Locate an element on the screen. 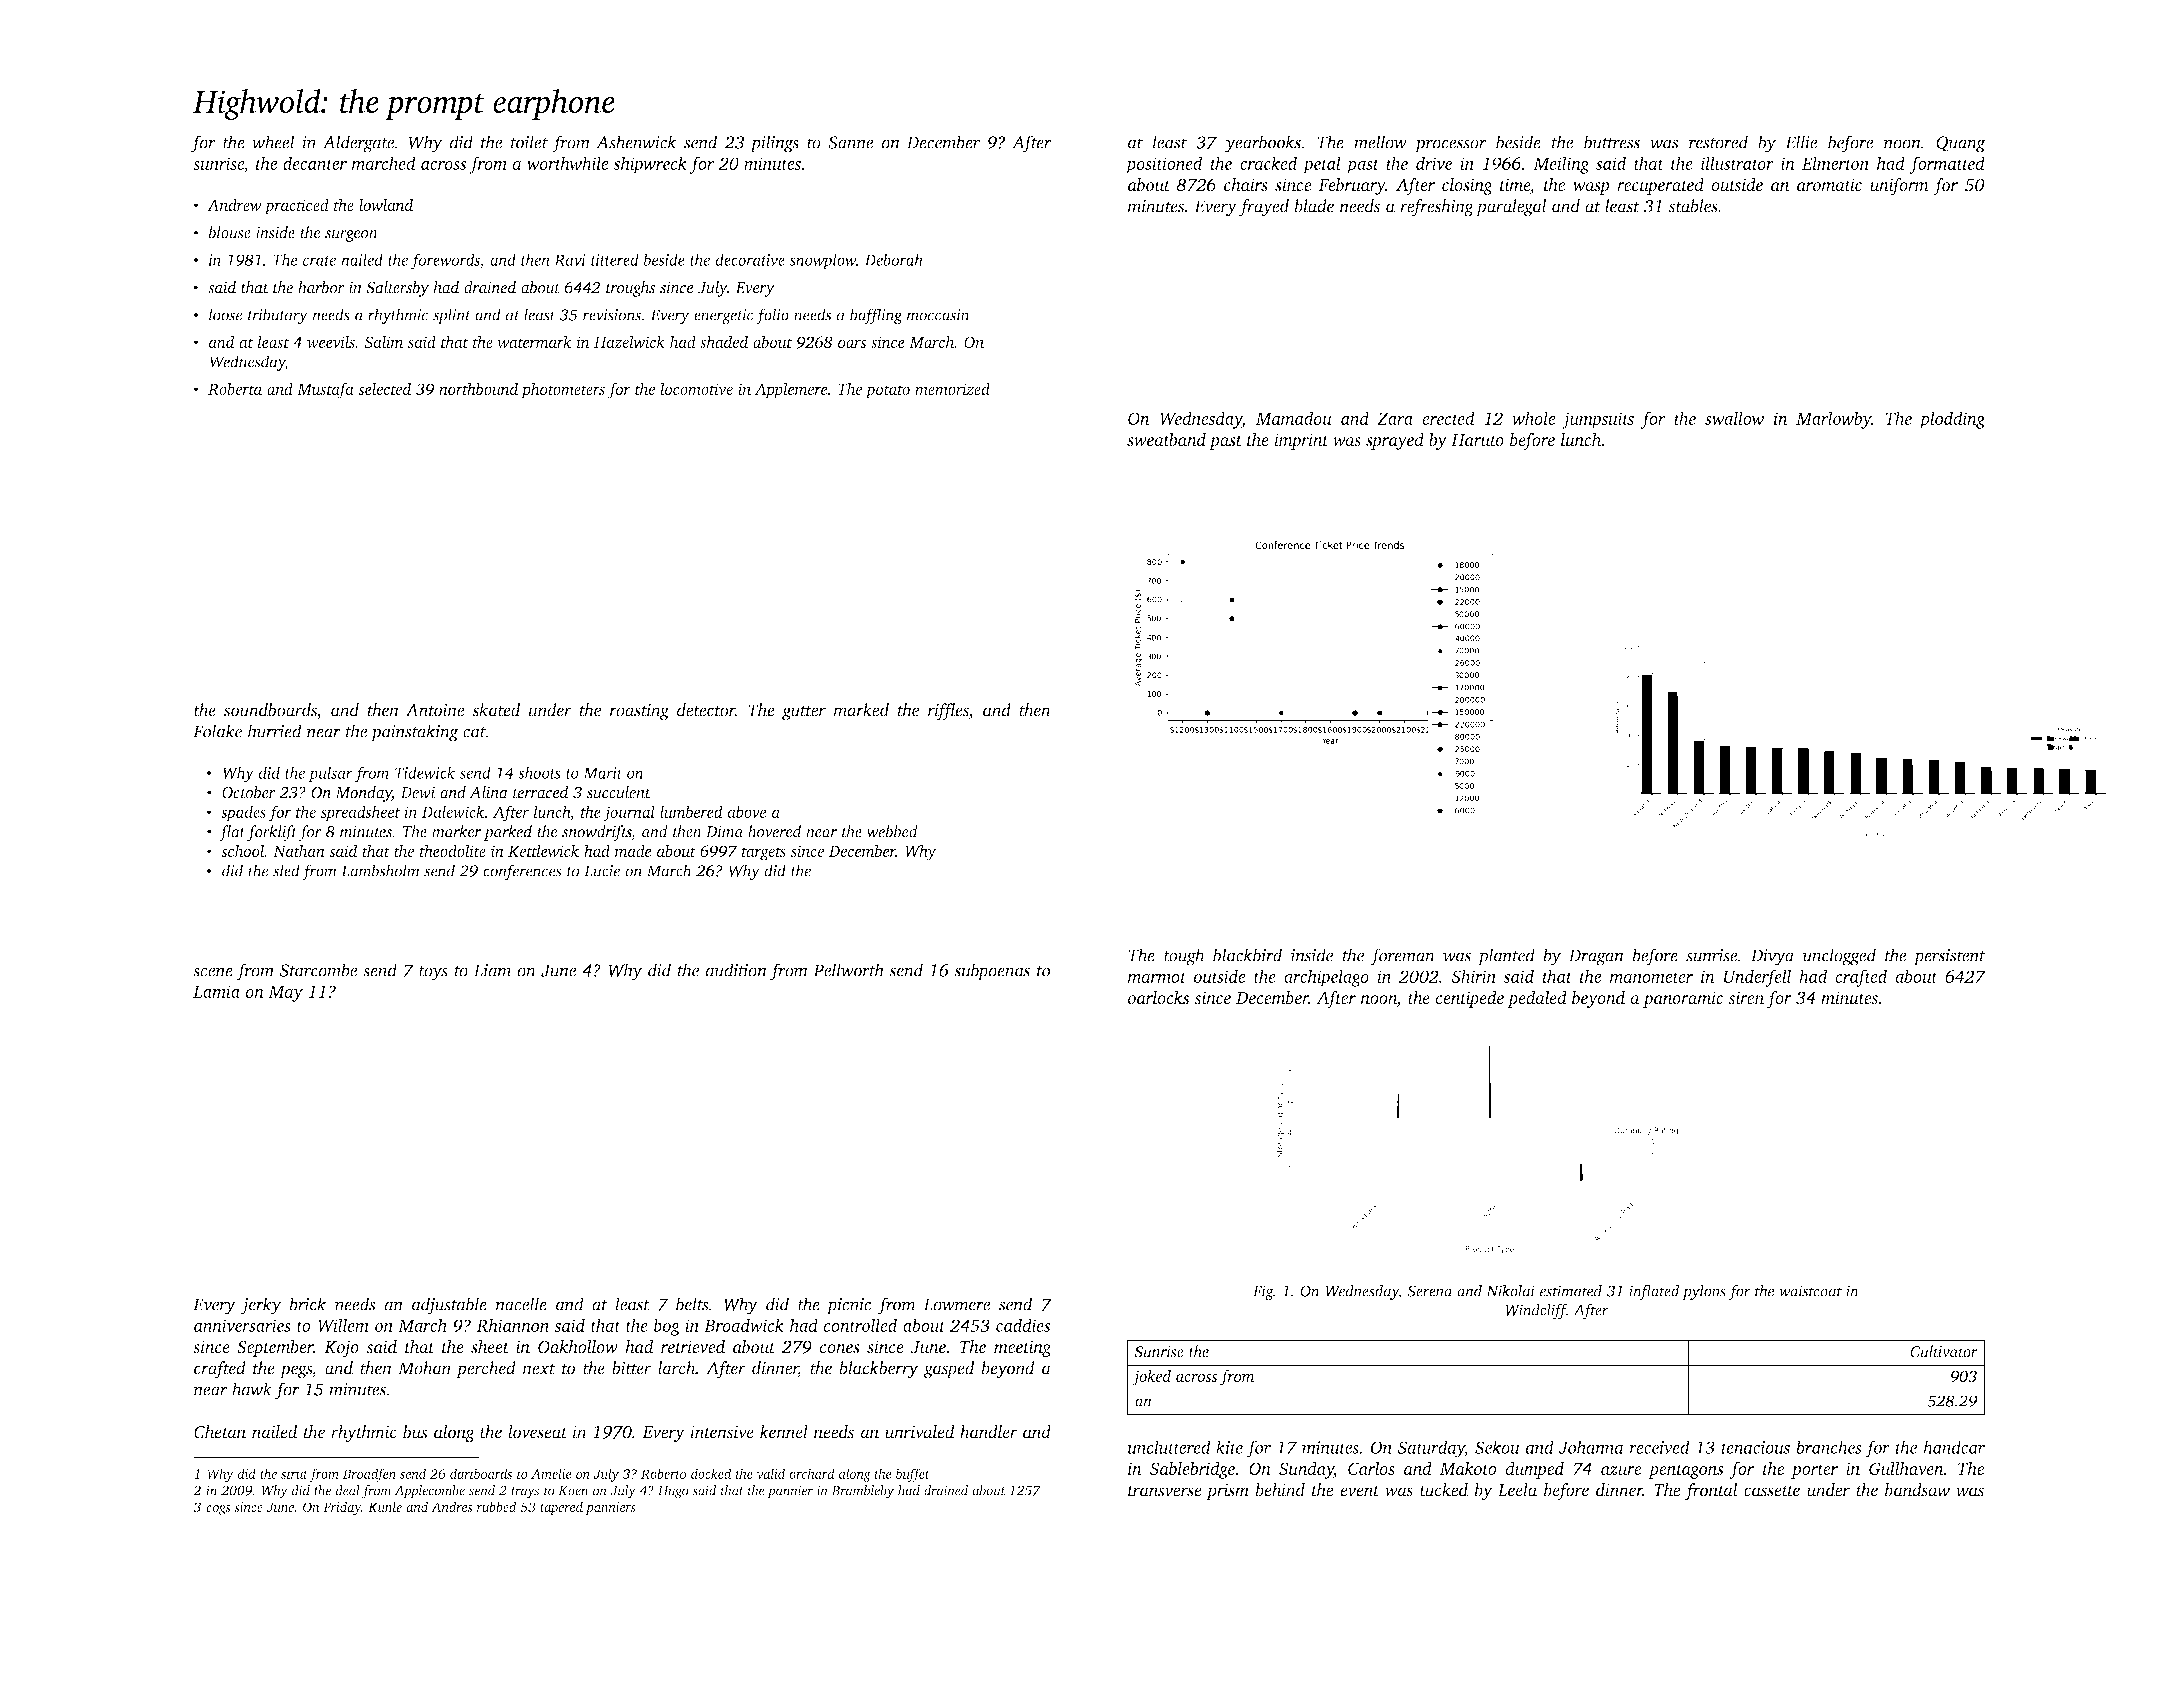 The height and width of the screenshot is (1683, 2178). Roberta is located at coordinates (235, 389).
